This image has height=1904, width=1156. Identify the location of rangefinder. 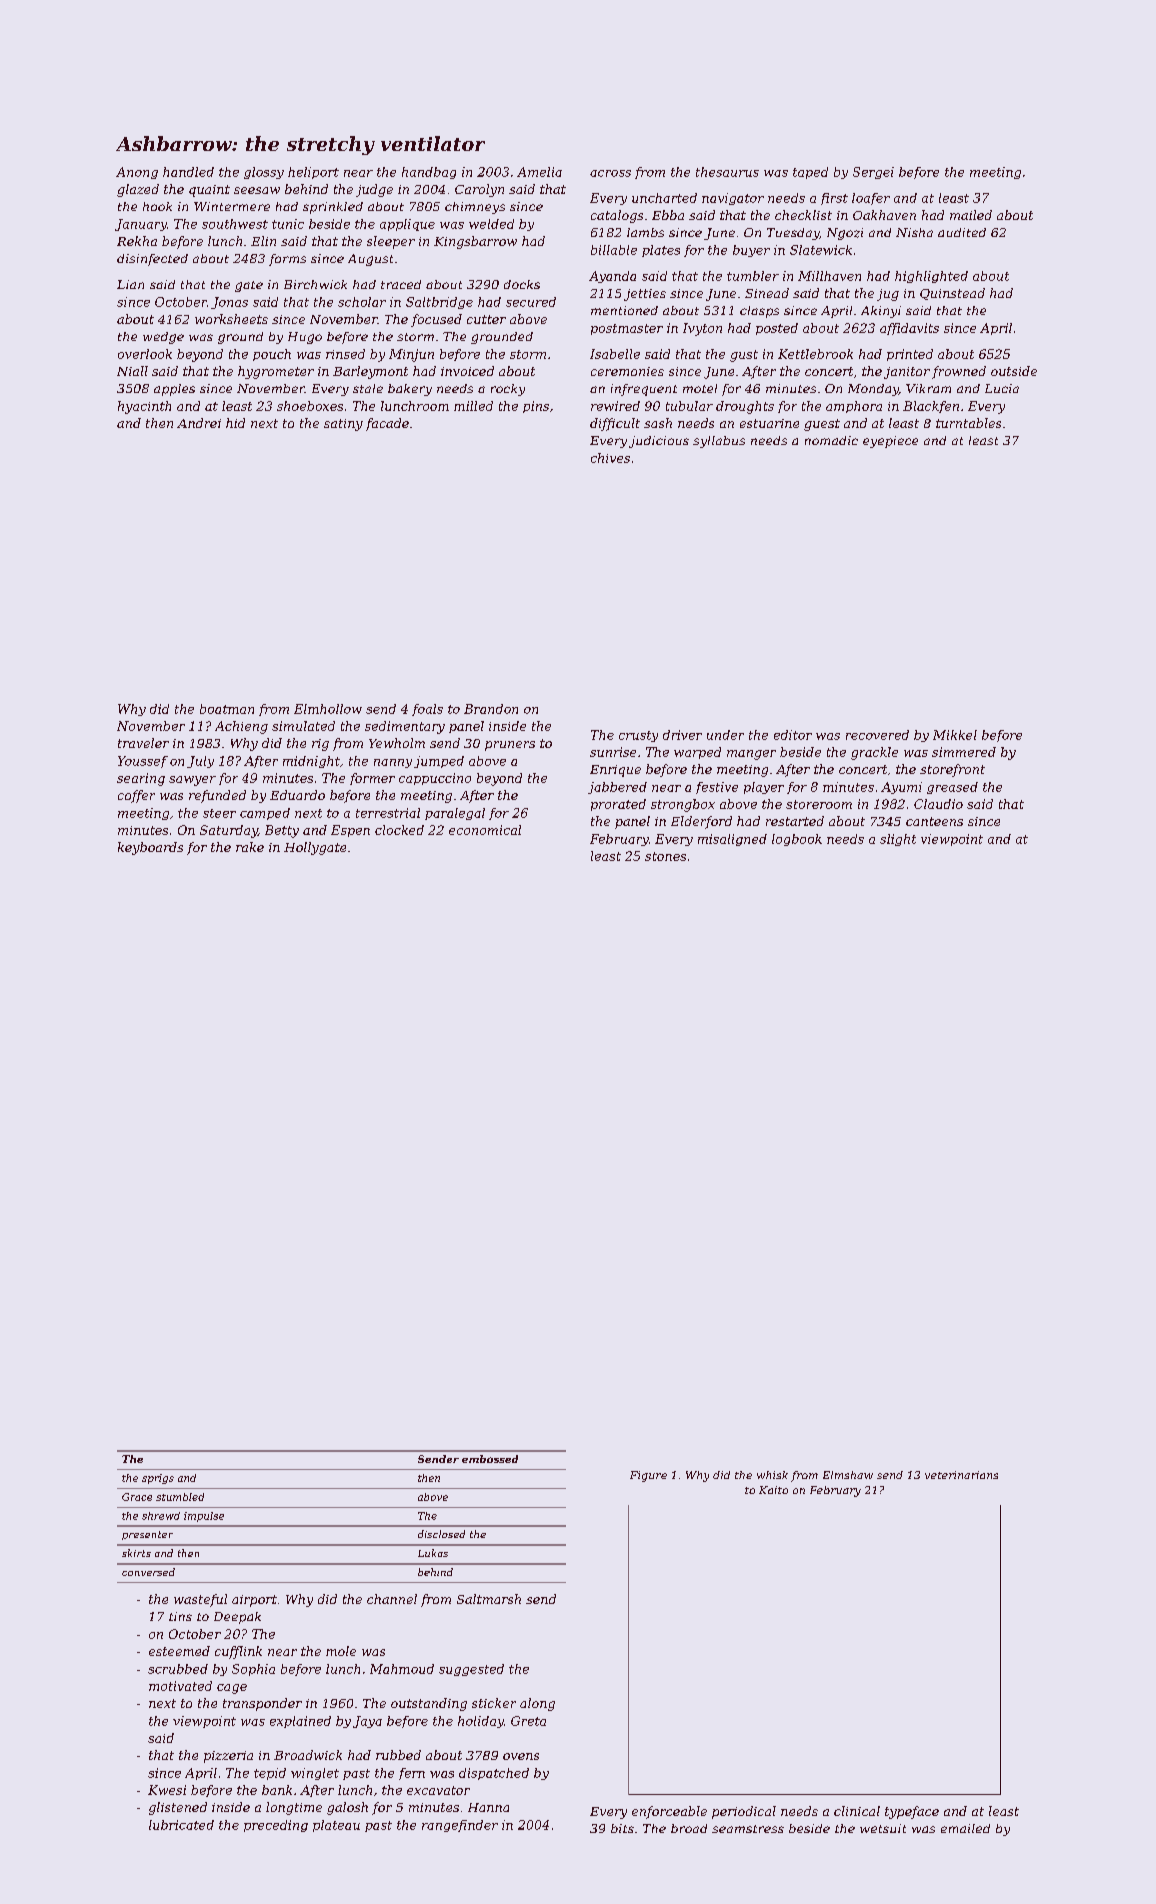
(460, 1826).
